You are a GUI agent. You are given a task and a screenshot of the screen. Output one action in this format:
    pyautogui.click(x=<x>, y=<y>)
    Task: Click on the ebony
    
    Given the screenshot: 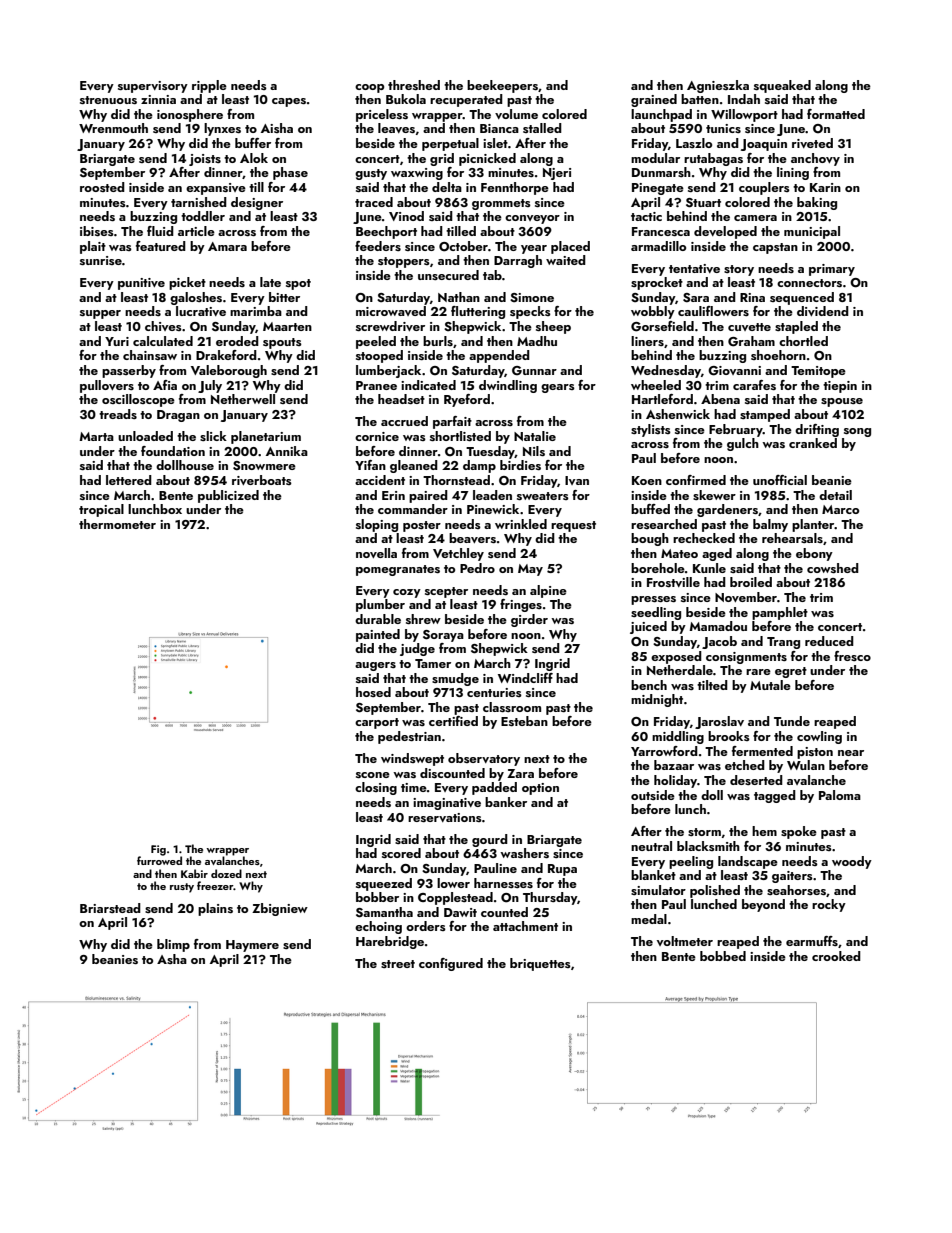 What is the action you would take?
    pyautogui.click(x=814, y=554)
